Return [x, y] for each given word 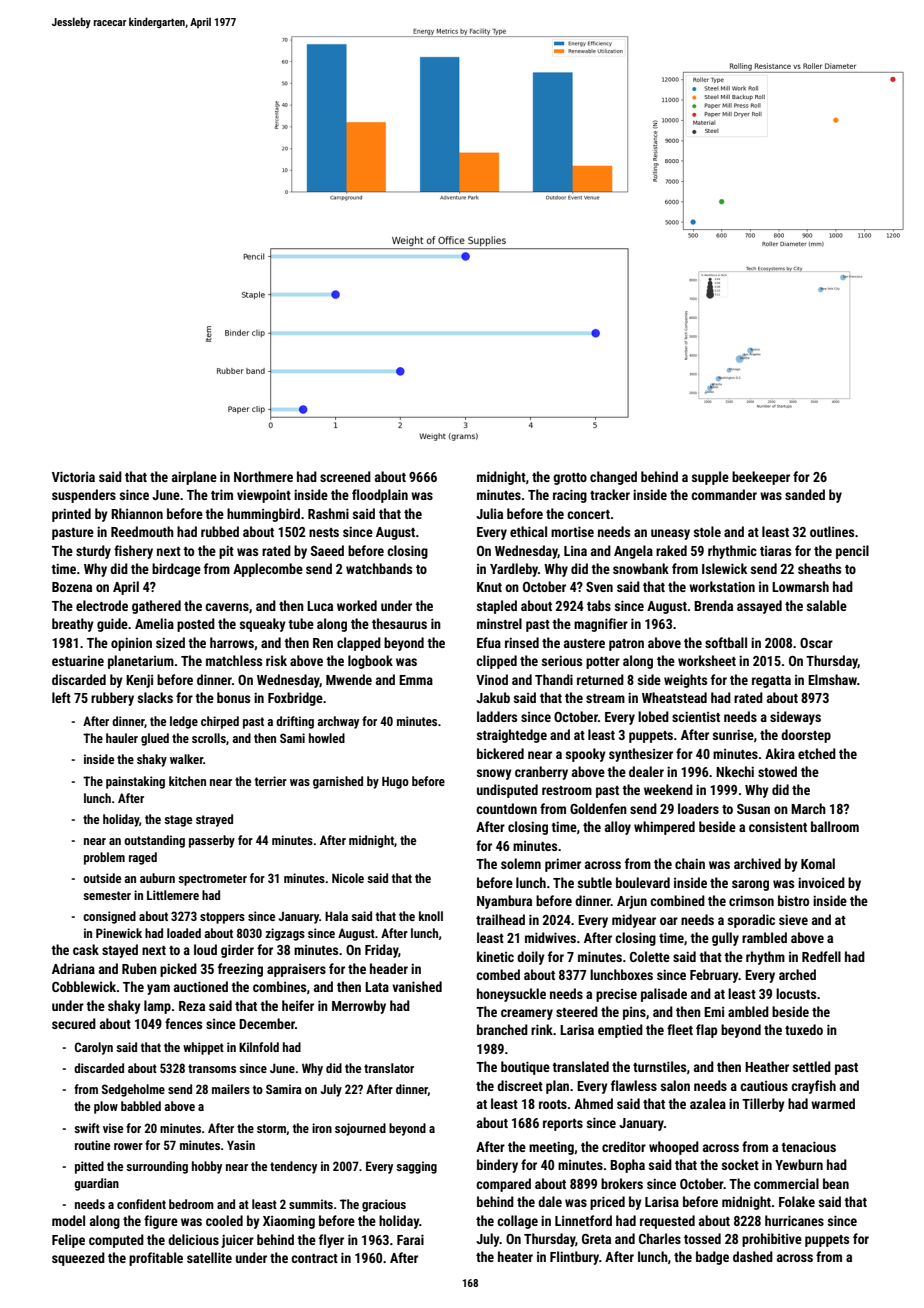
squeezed [78, 1259]
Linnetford [583, 1220]
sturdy [93, 552]
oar [669, 921]
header [389, 968]
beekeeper [761, 478]
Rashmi [328, 513]
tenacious [808, 1146]
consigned [109, 917]
